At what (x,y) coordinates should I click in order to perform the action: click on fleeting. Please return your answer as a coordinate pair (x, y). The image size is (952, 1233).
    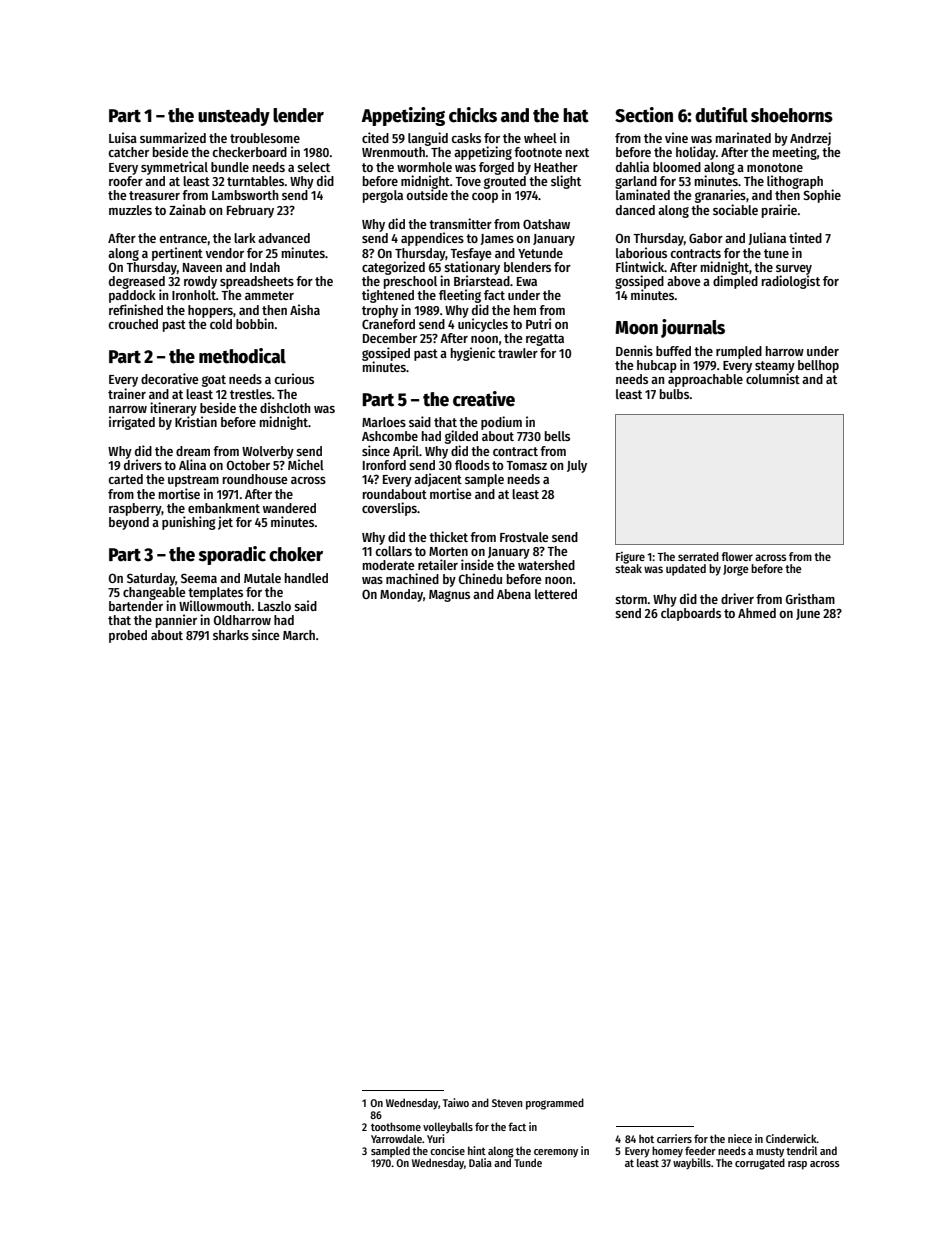
    Looking at the image, I should click on (460, 296).
